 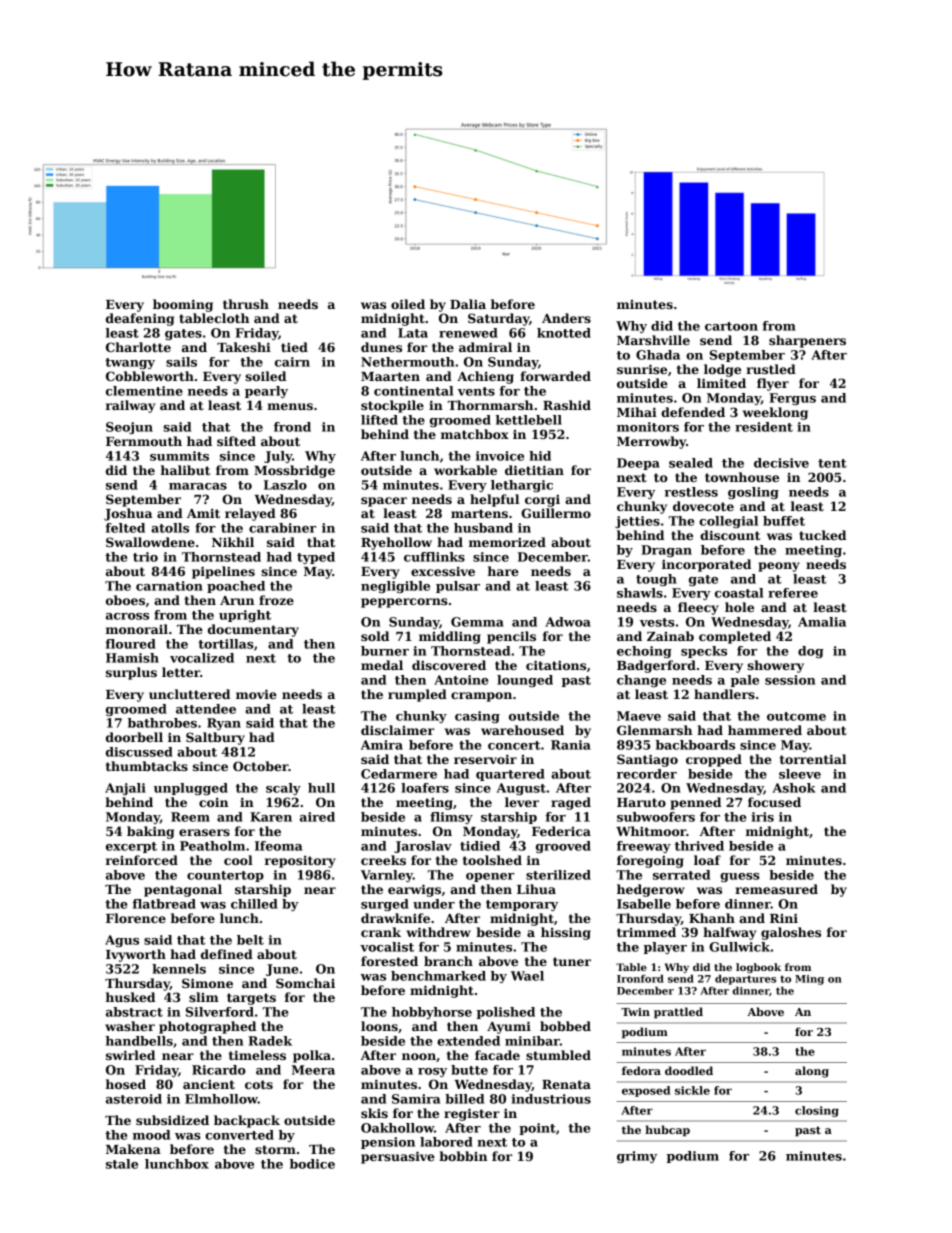 I want to click on tough, so click(x=656, y=580).
